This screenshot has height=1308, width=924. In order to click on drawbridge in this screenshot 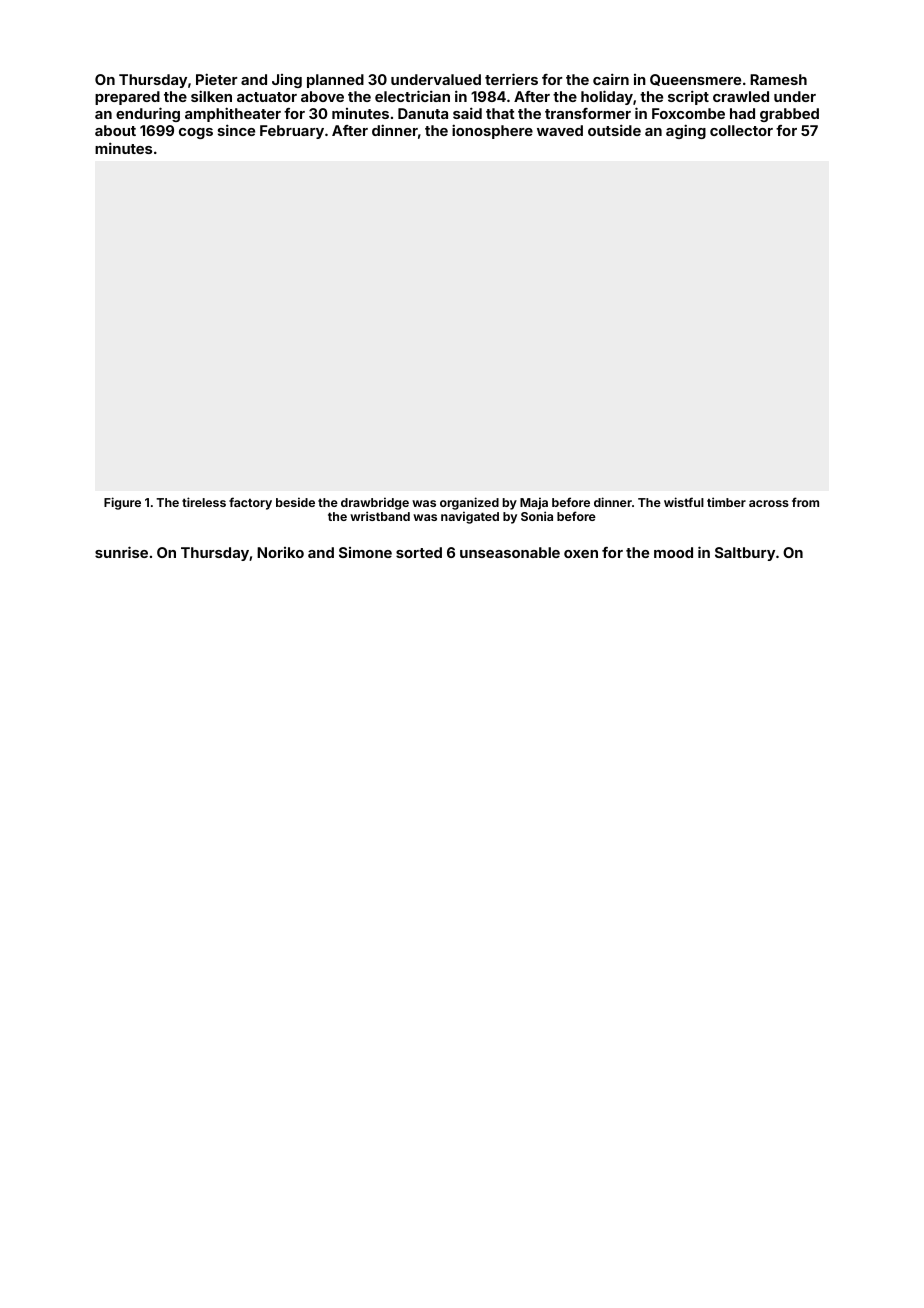, I will do `click(375, 503)`.
